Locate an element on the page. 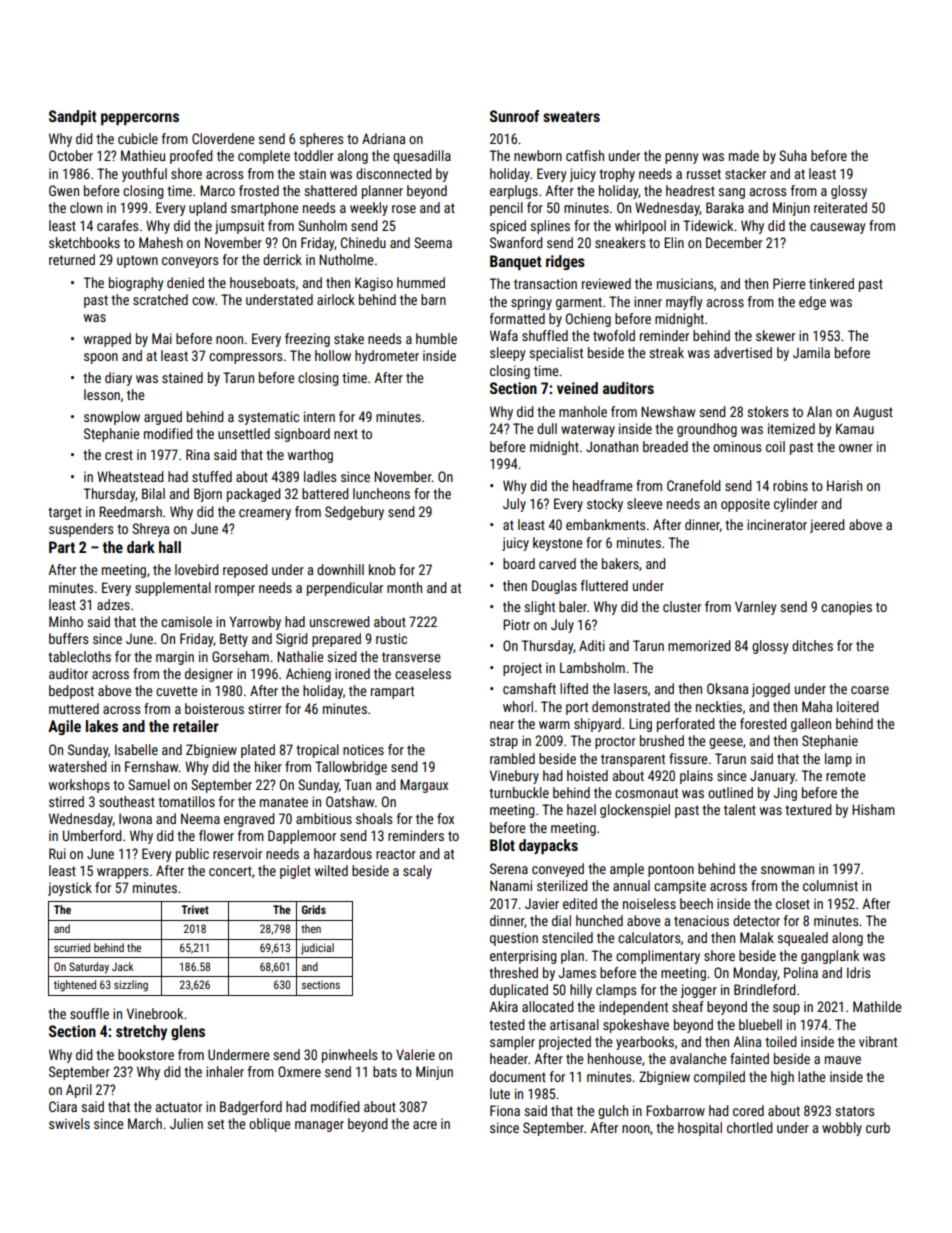  acre is located at coordinates (425, 1125).
